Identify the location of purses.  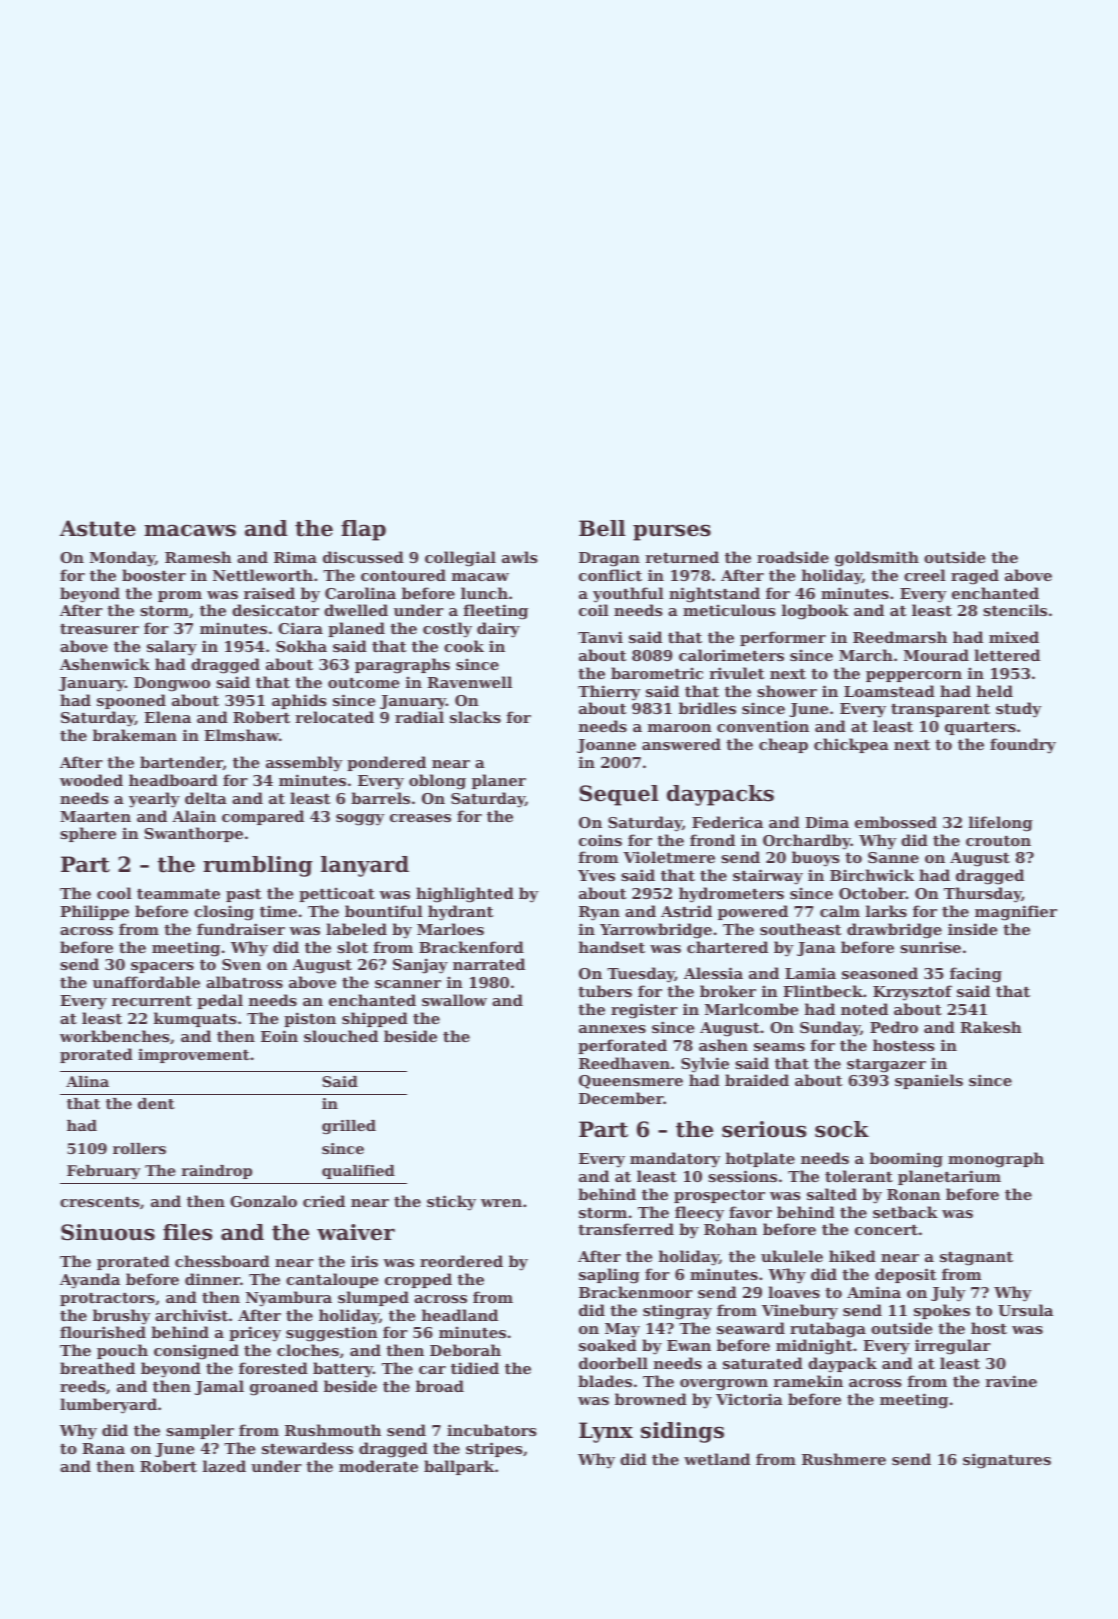
(672, 532).
